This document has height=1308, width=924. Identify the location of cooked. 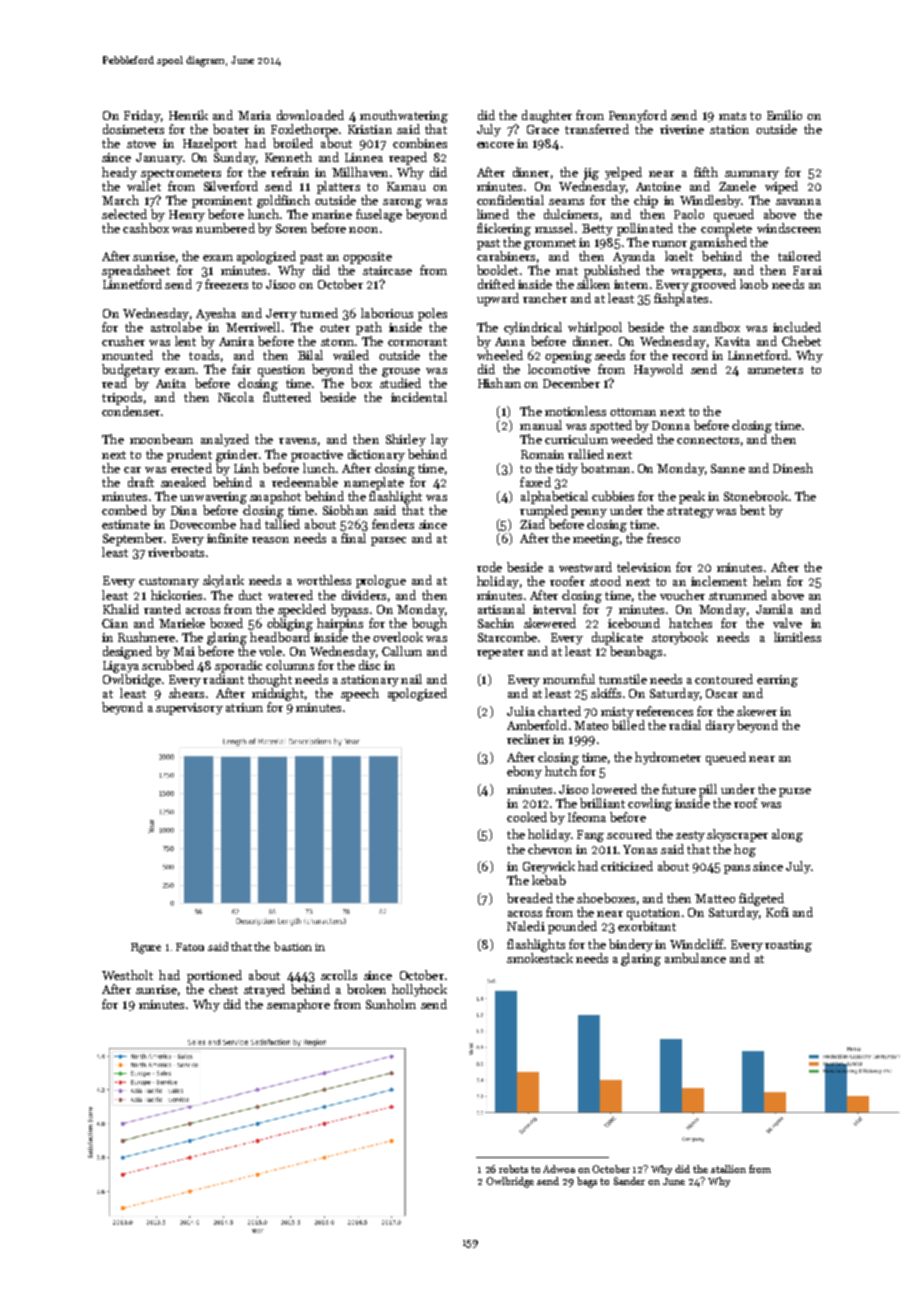
(527, 817).
